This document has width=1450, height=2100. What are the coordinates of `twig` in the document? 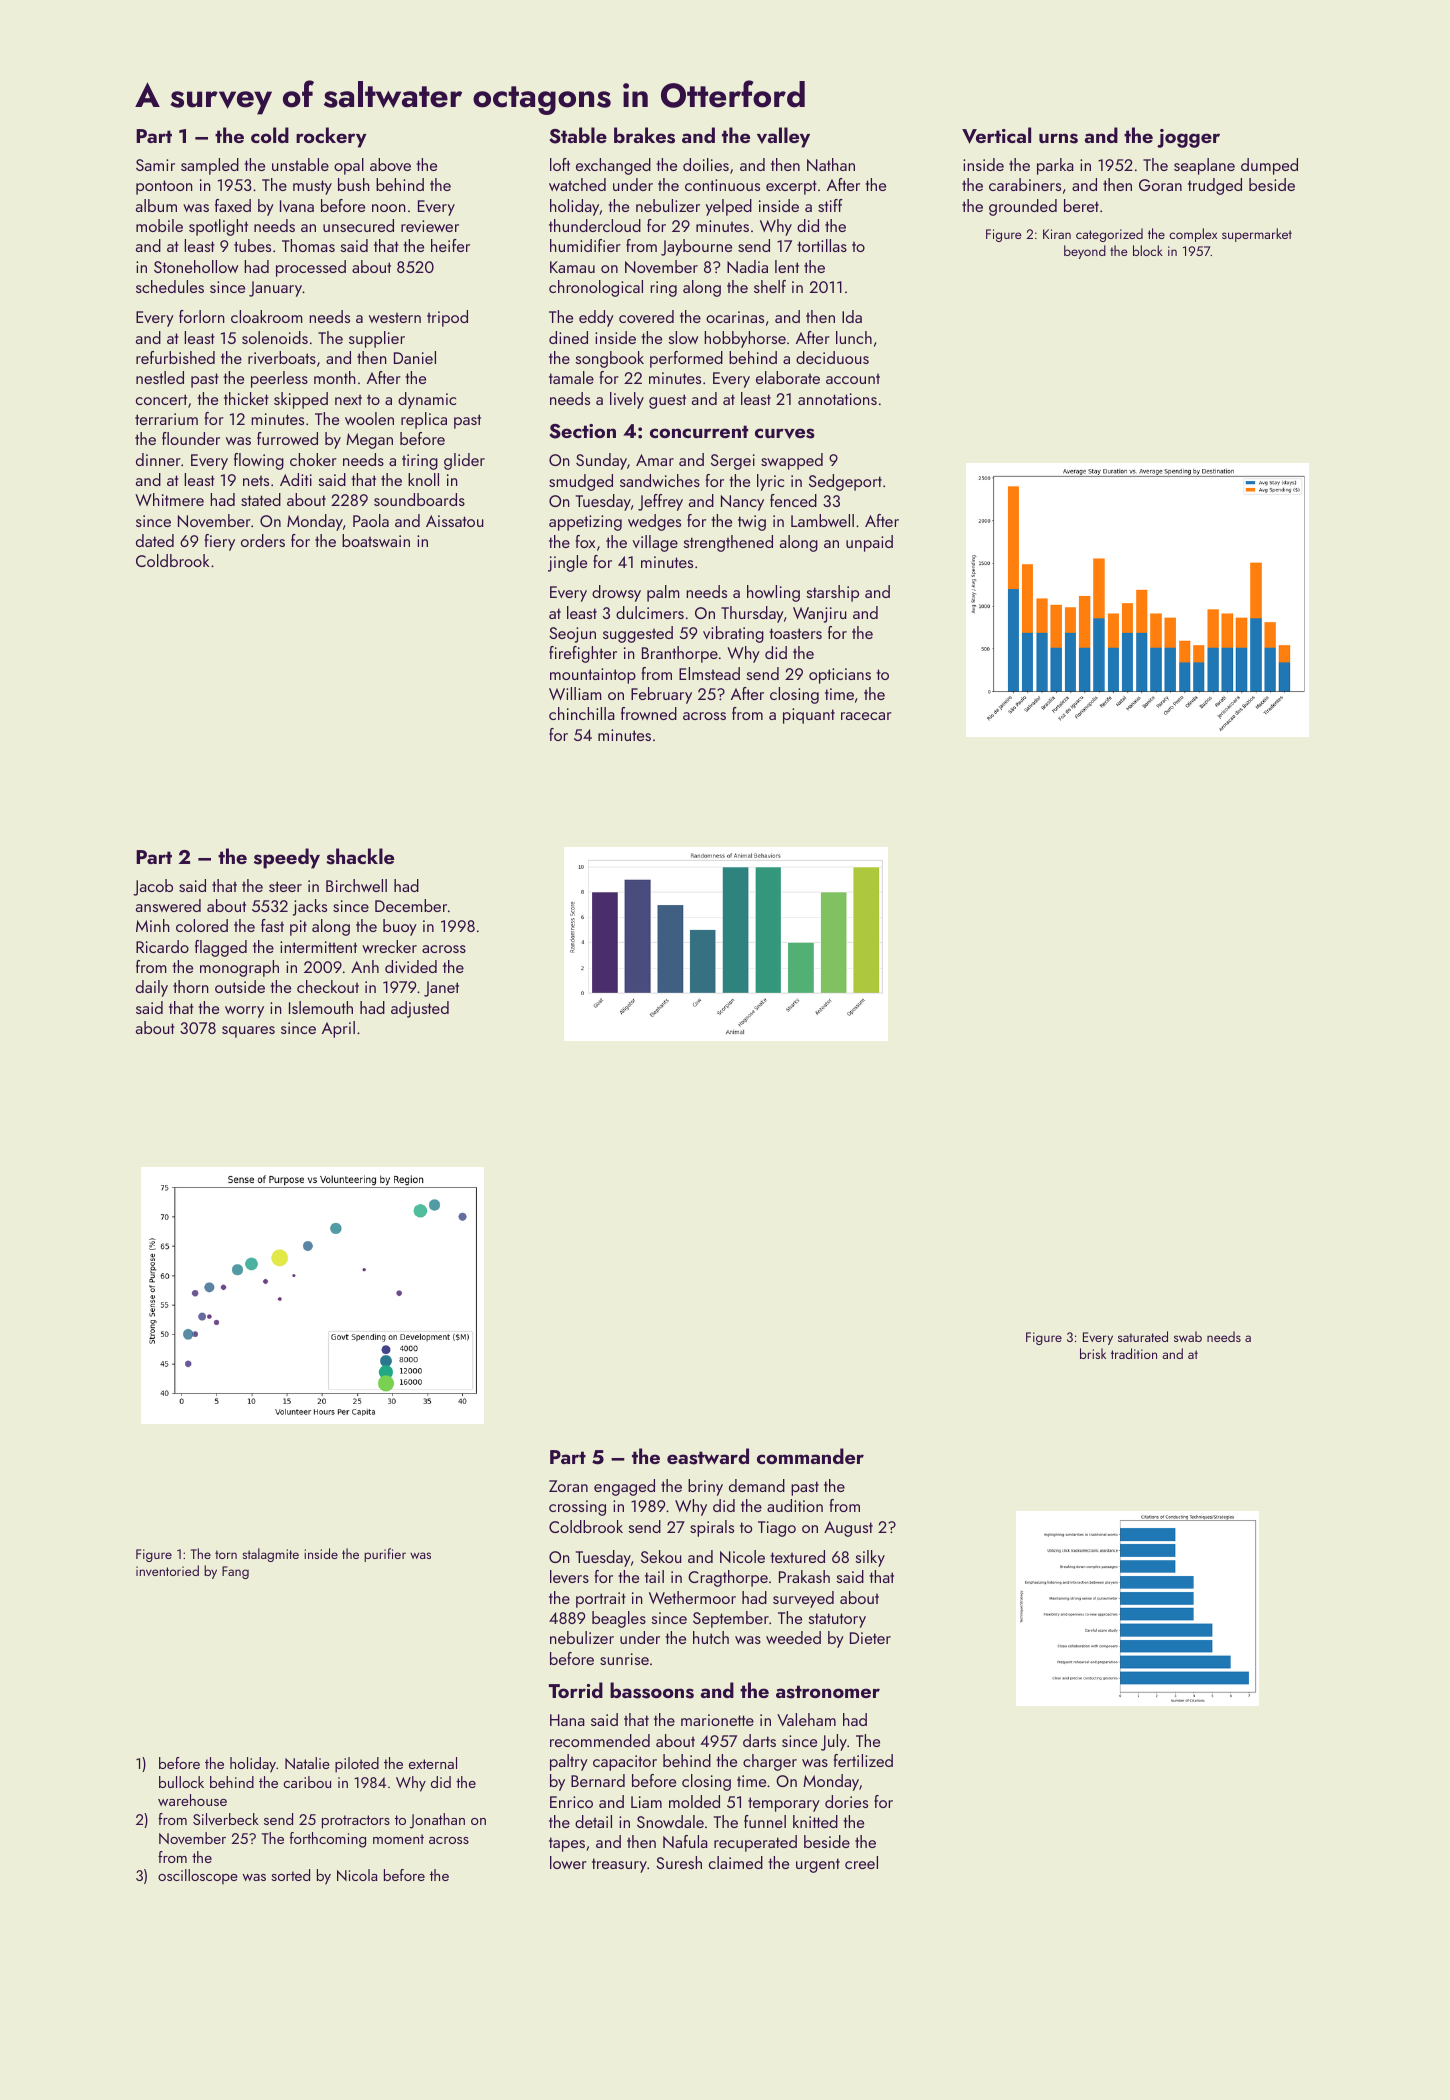 It's located at (752, 523).
